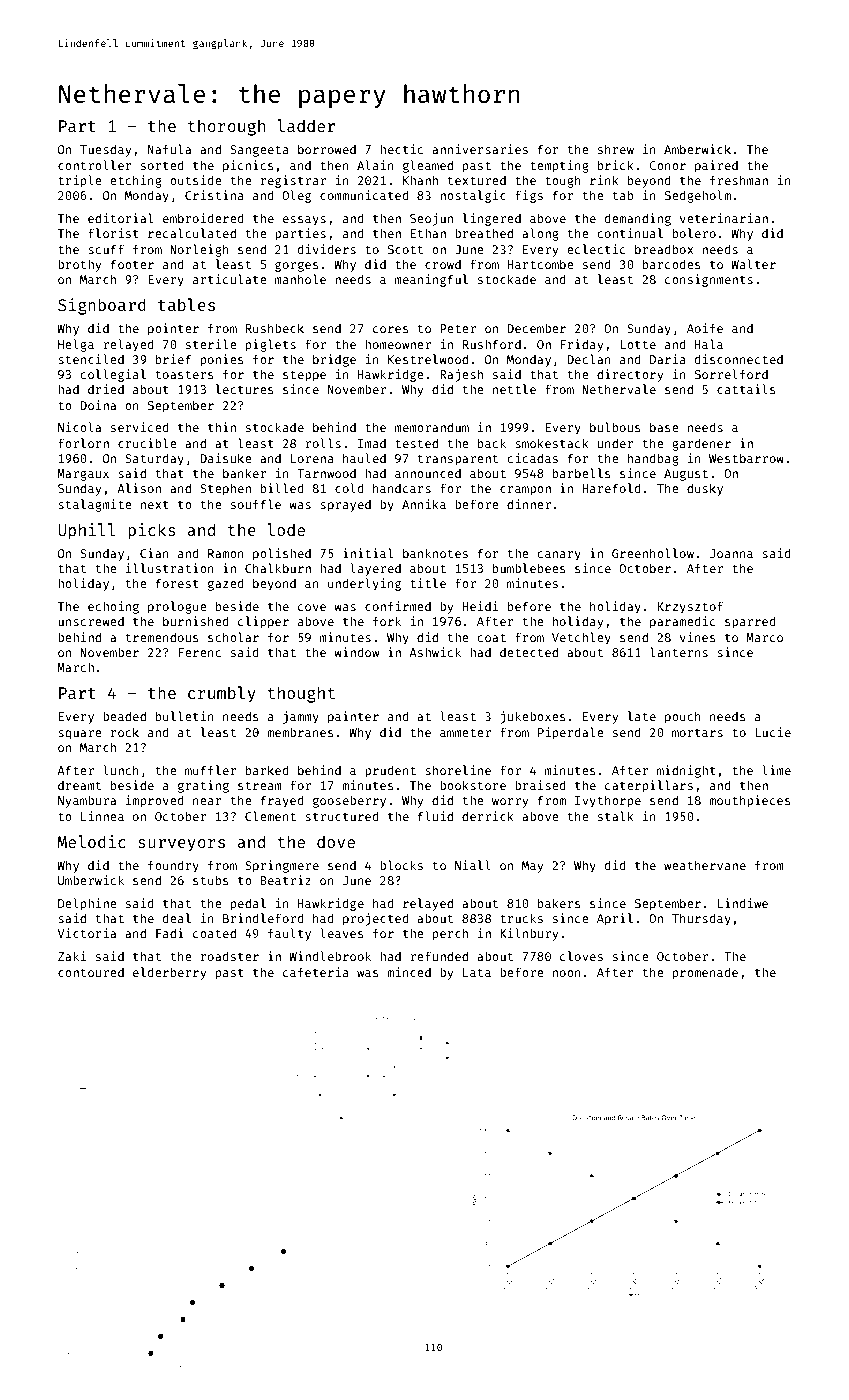 This document has width=849, height=1400. Describe the element at coordinates (312, 607) in the document. I see `cove` at that location.
